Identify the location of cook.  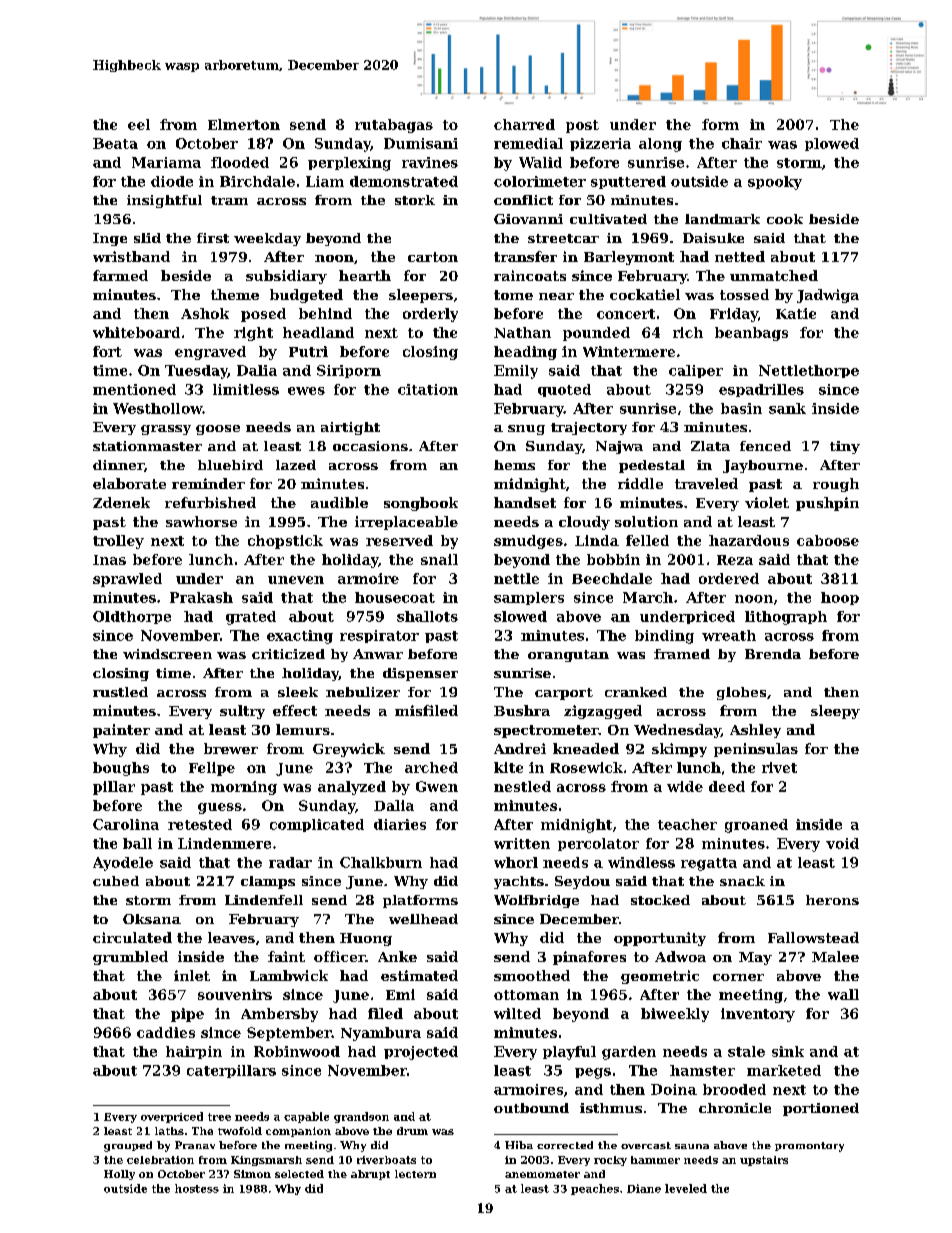
(785, 219).
